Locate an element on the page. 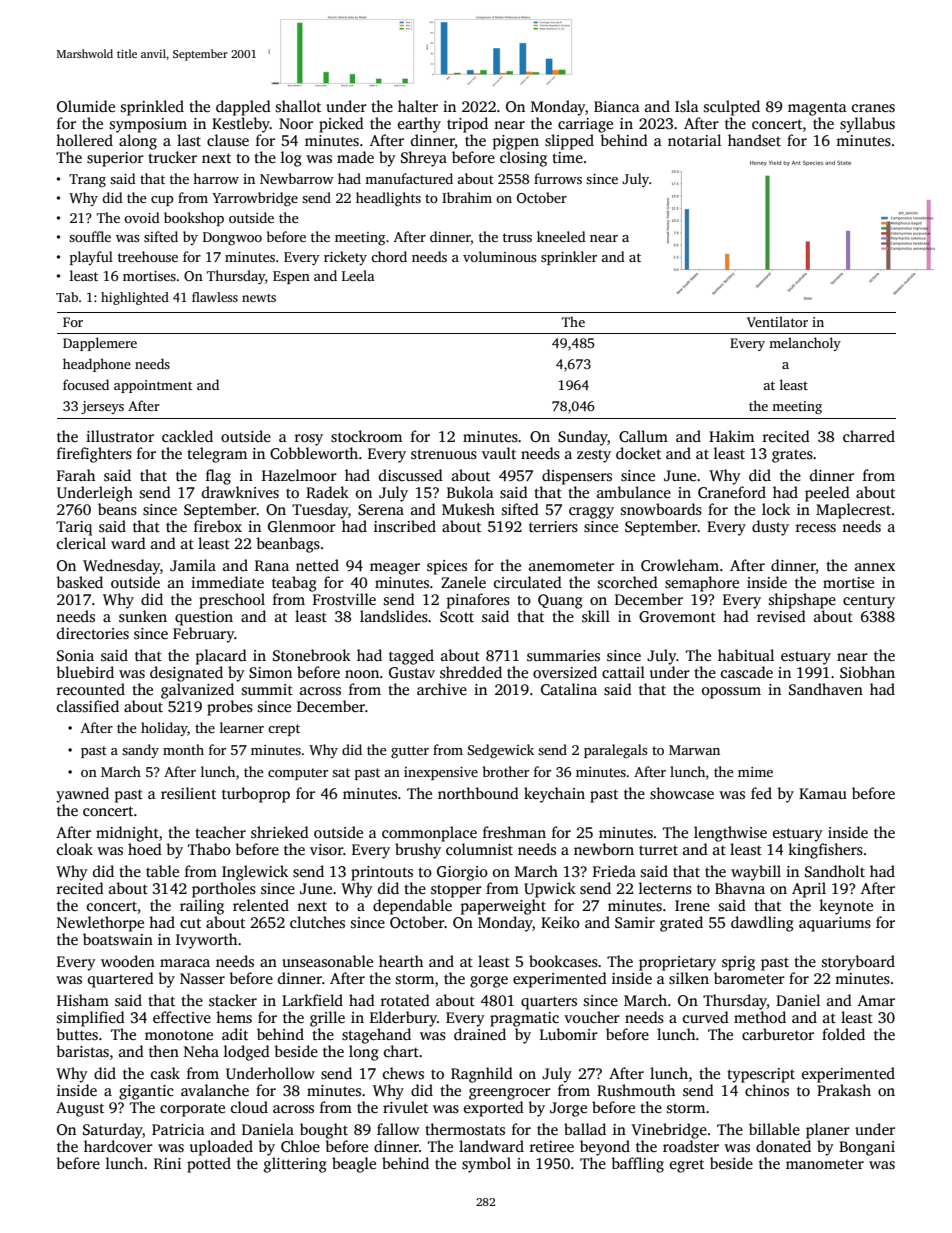  Rini is located at coordinates (167, 1163).
